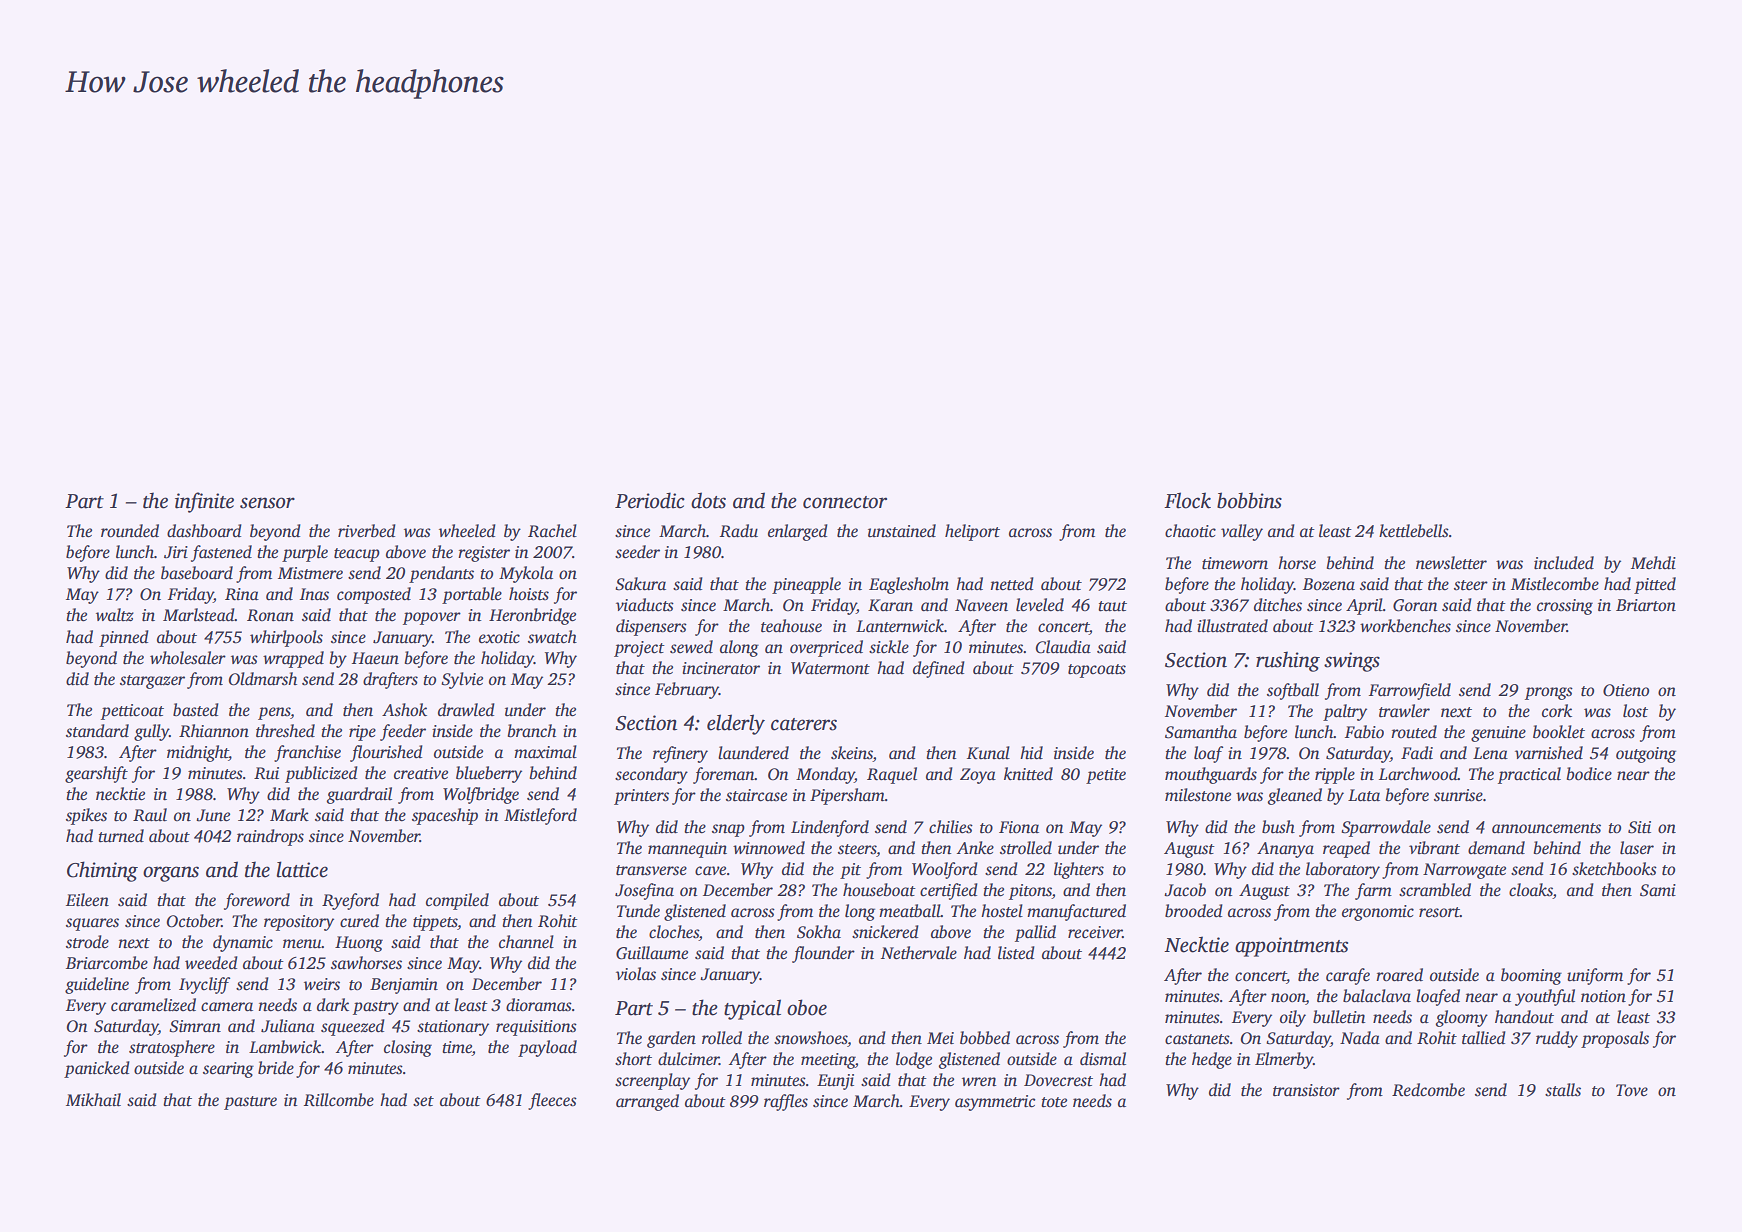  Describe the element at coordinates (359, 944) in the image. I see `Huong` at that location.
